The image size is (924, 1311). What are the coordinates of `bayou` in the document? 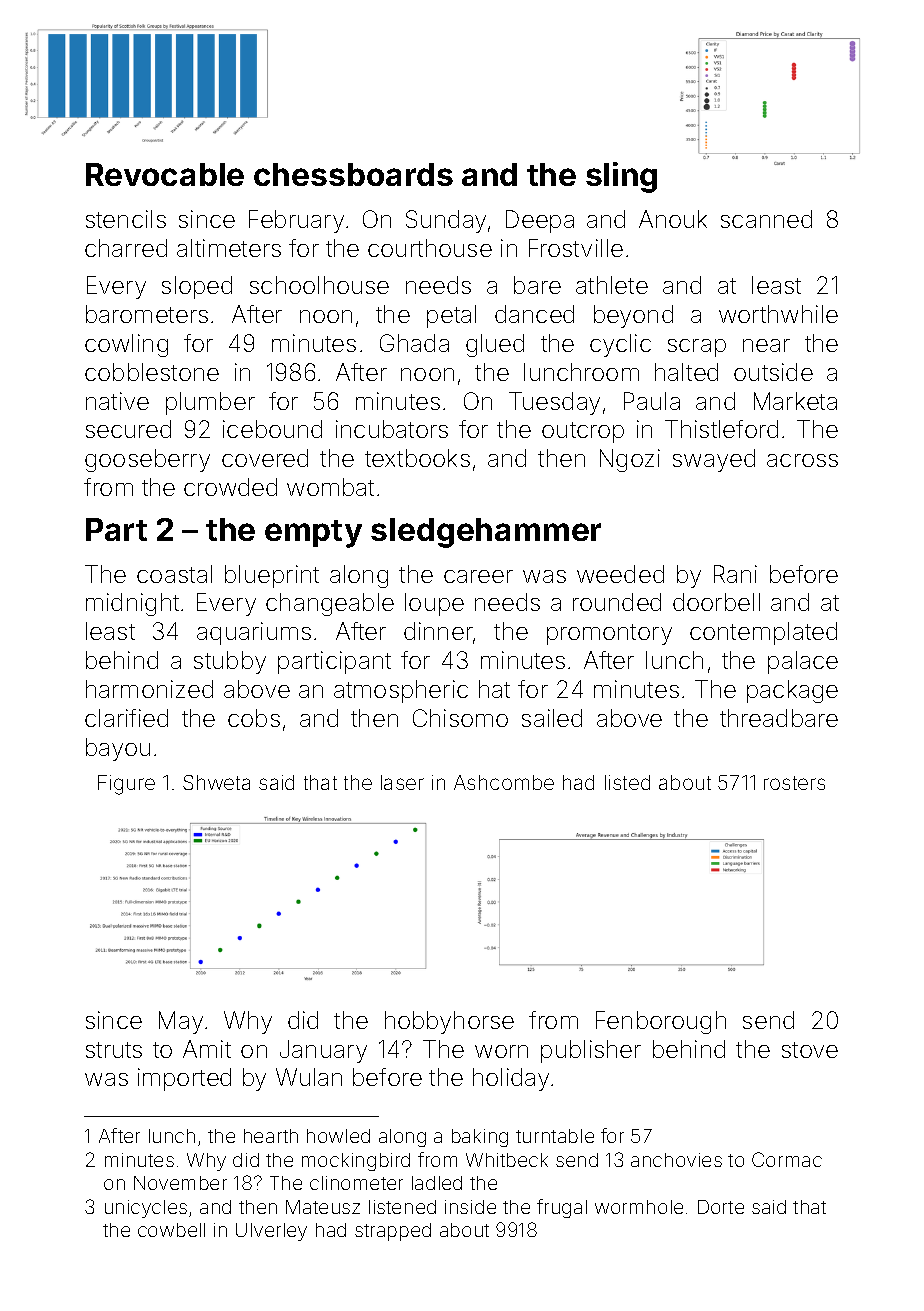 It's located at (118, 749).
